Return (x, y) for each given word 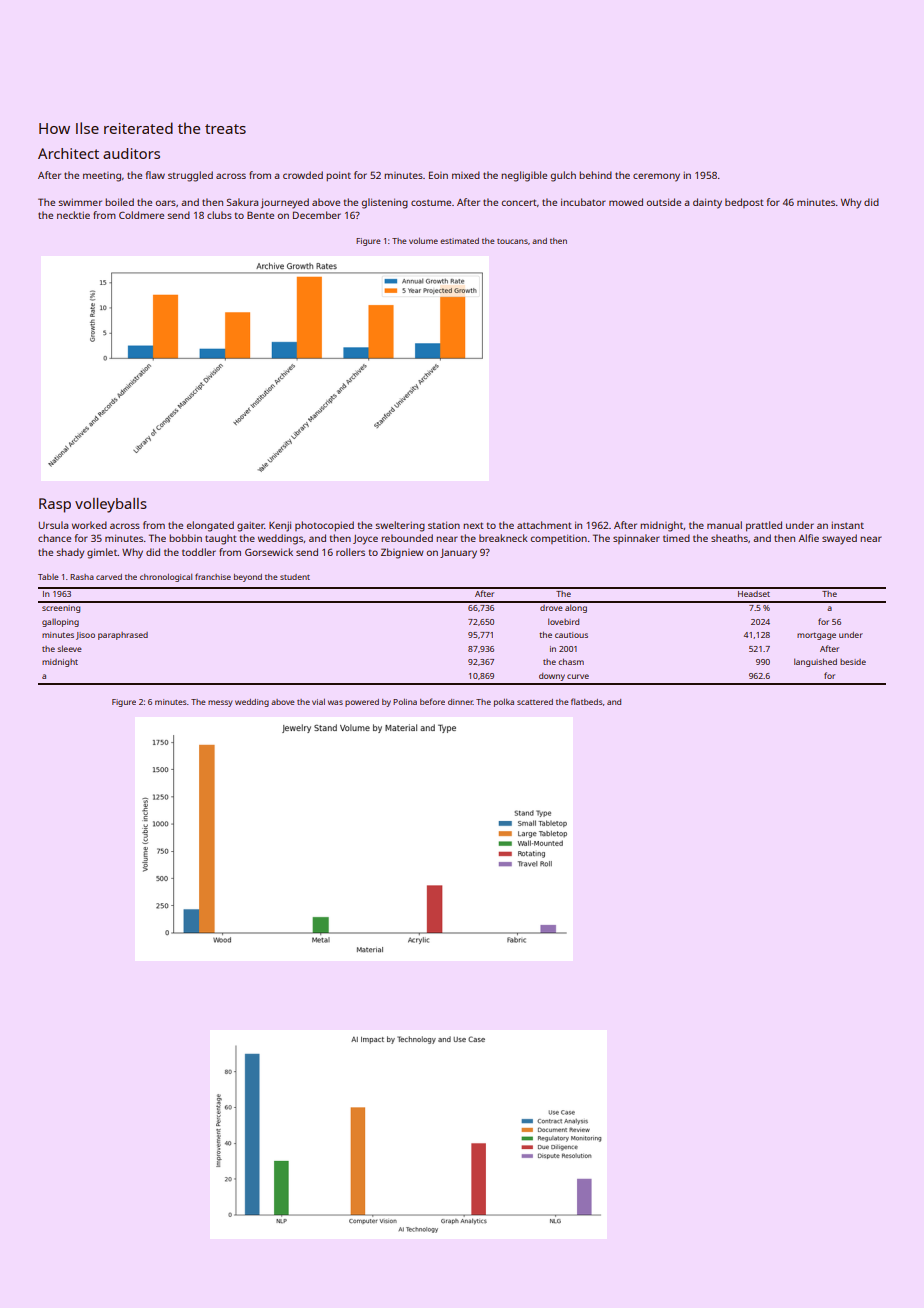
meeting (102, 177)
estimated (459, 241)
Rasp (55, 505)
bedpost (744, 203)
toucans (512, 241)
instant (847, 525)
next (473, 525)
